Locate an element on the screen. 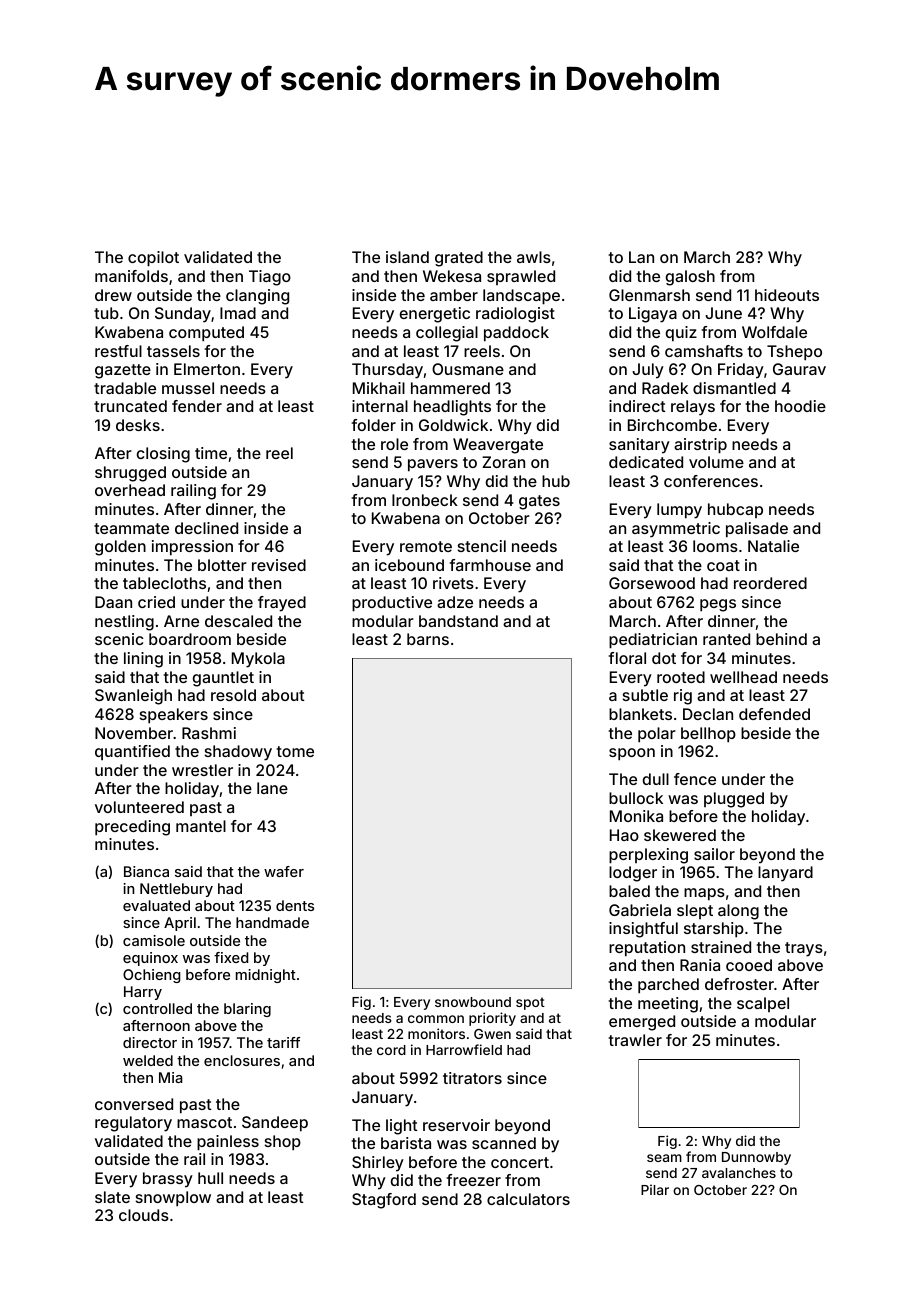 This screenshot has height=1308, width=924. brassy is located at coordinates (168, 1180).
